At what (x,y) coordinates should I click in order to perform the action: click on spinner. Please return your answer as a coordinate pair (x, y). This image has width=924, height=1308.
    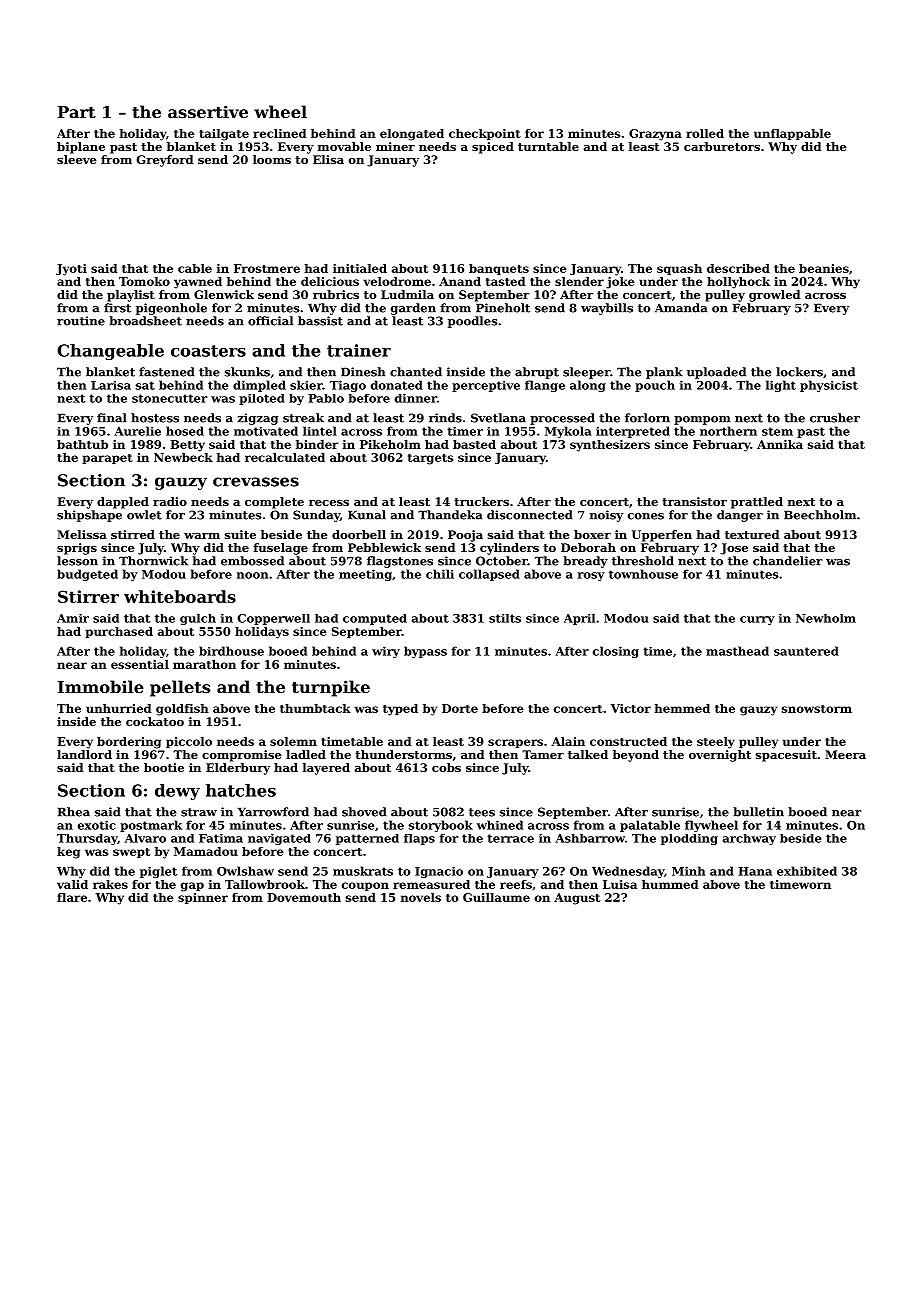
    Looking at the image, I should click on (203, 898).
